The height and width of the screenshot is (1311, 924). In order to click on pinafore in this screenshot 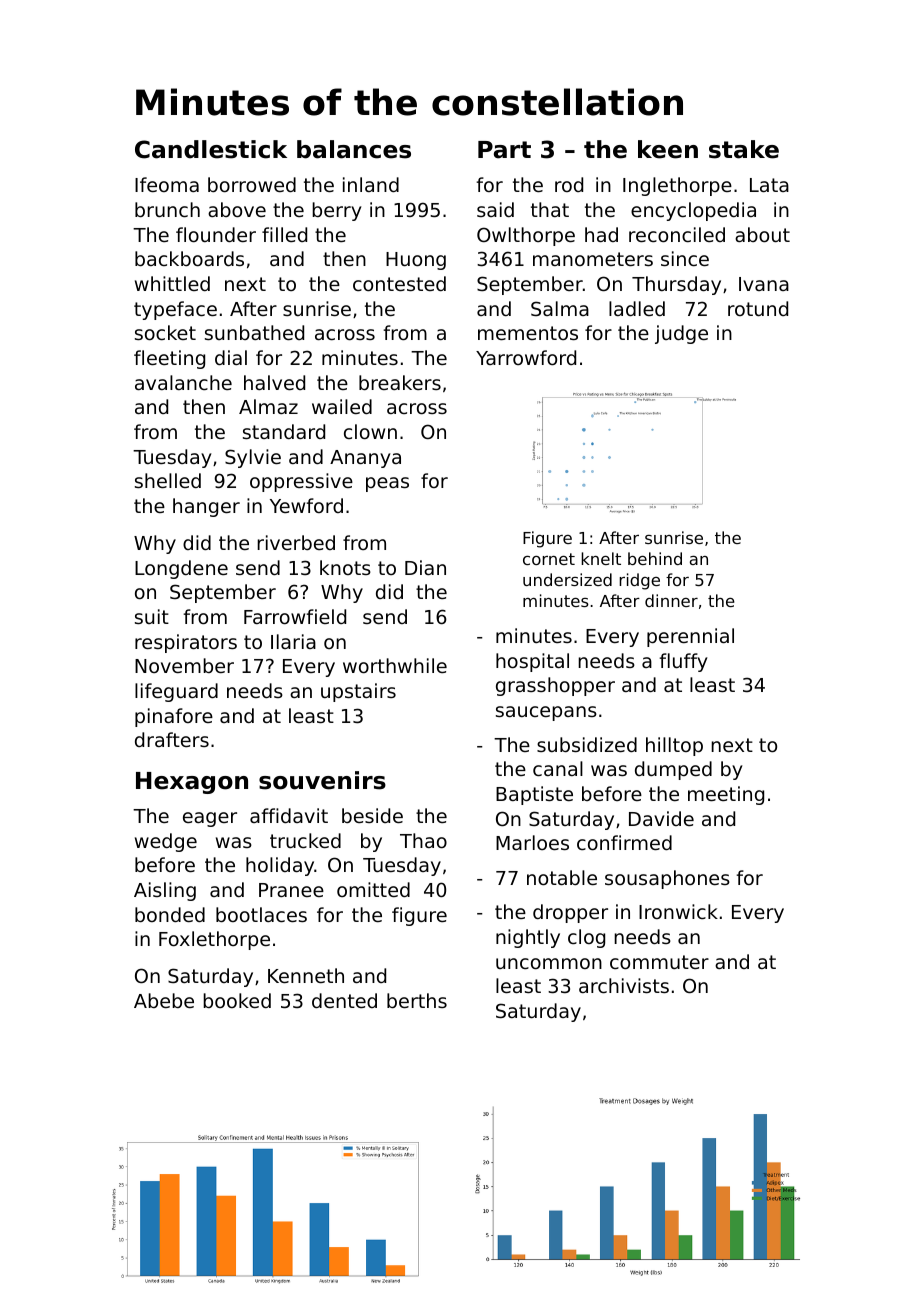, I will do `click(174, 717)`.
